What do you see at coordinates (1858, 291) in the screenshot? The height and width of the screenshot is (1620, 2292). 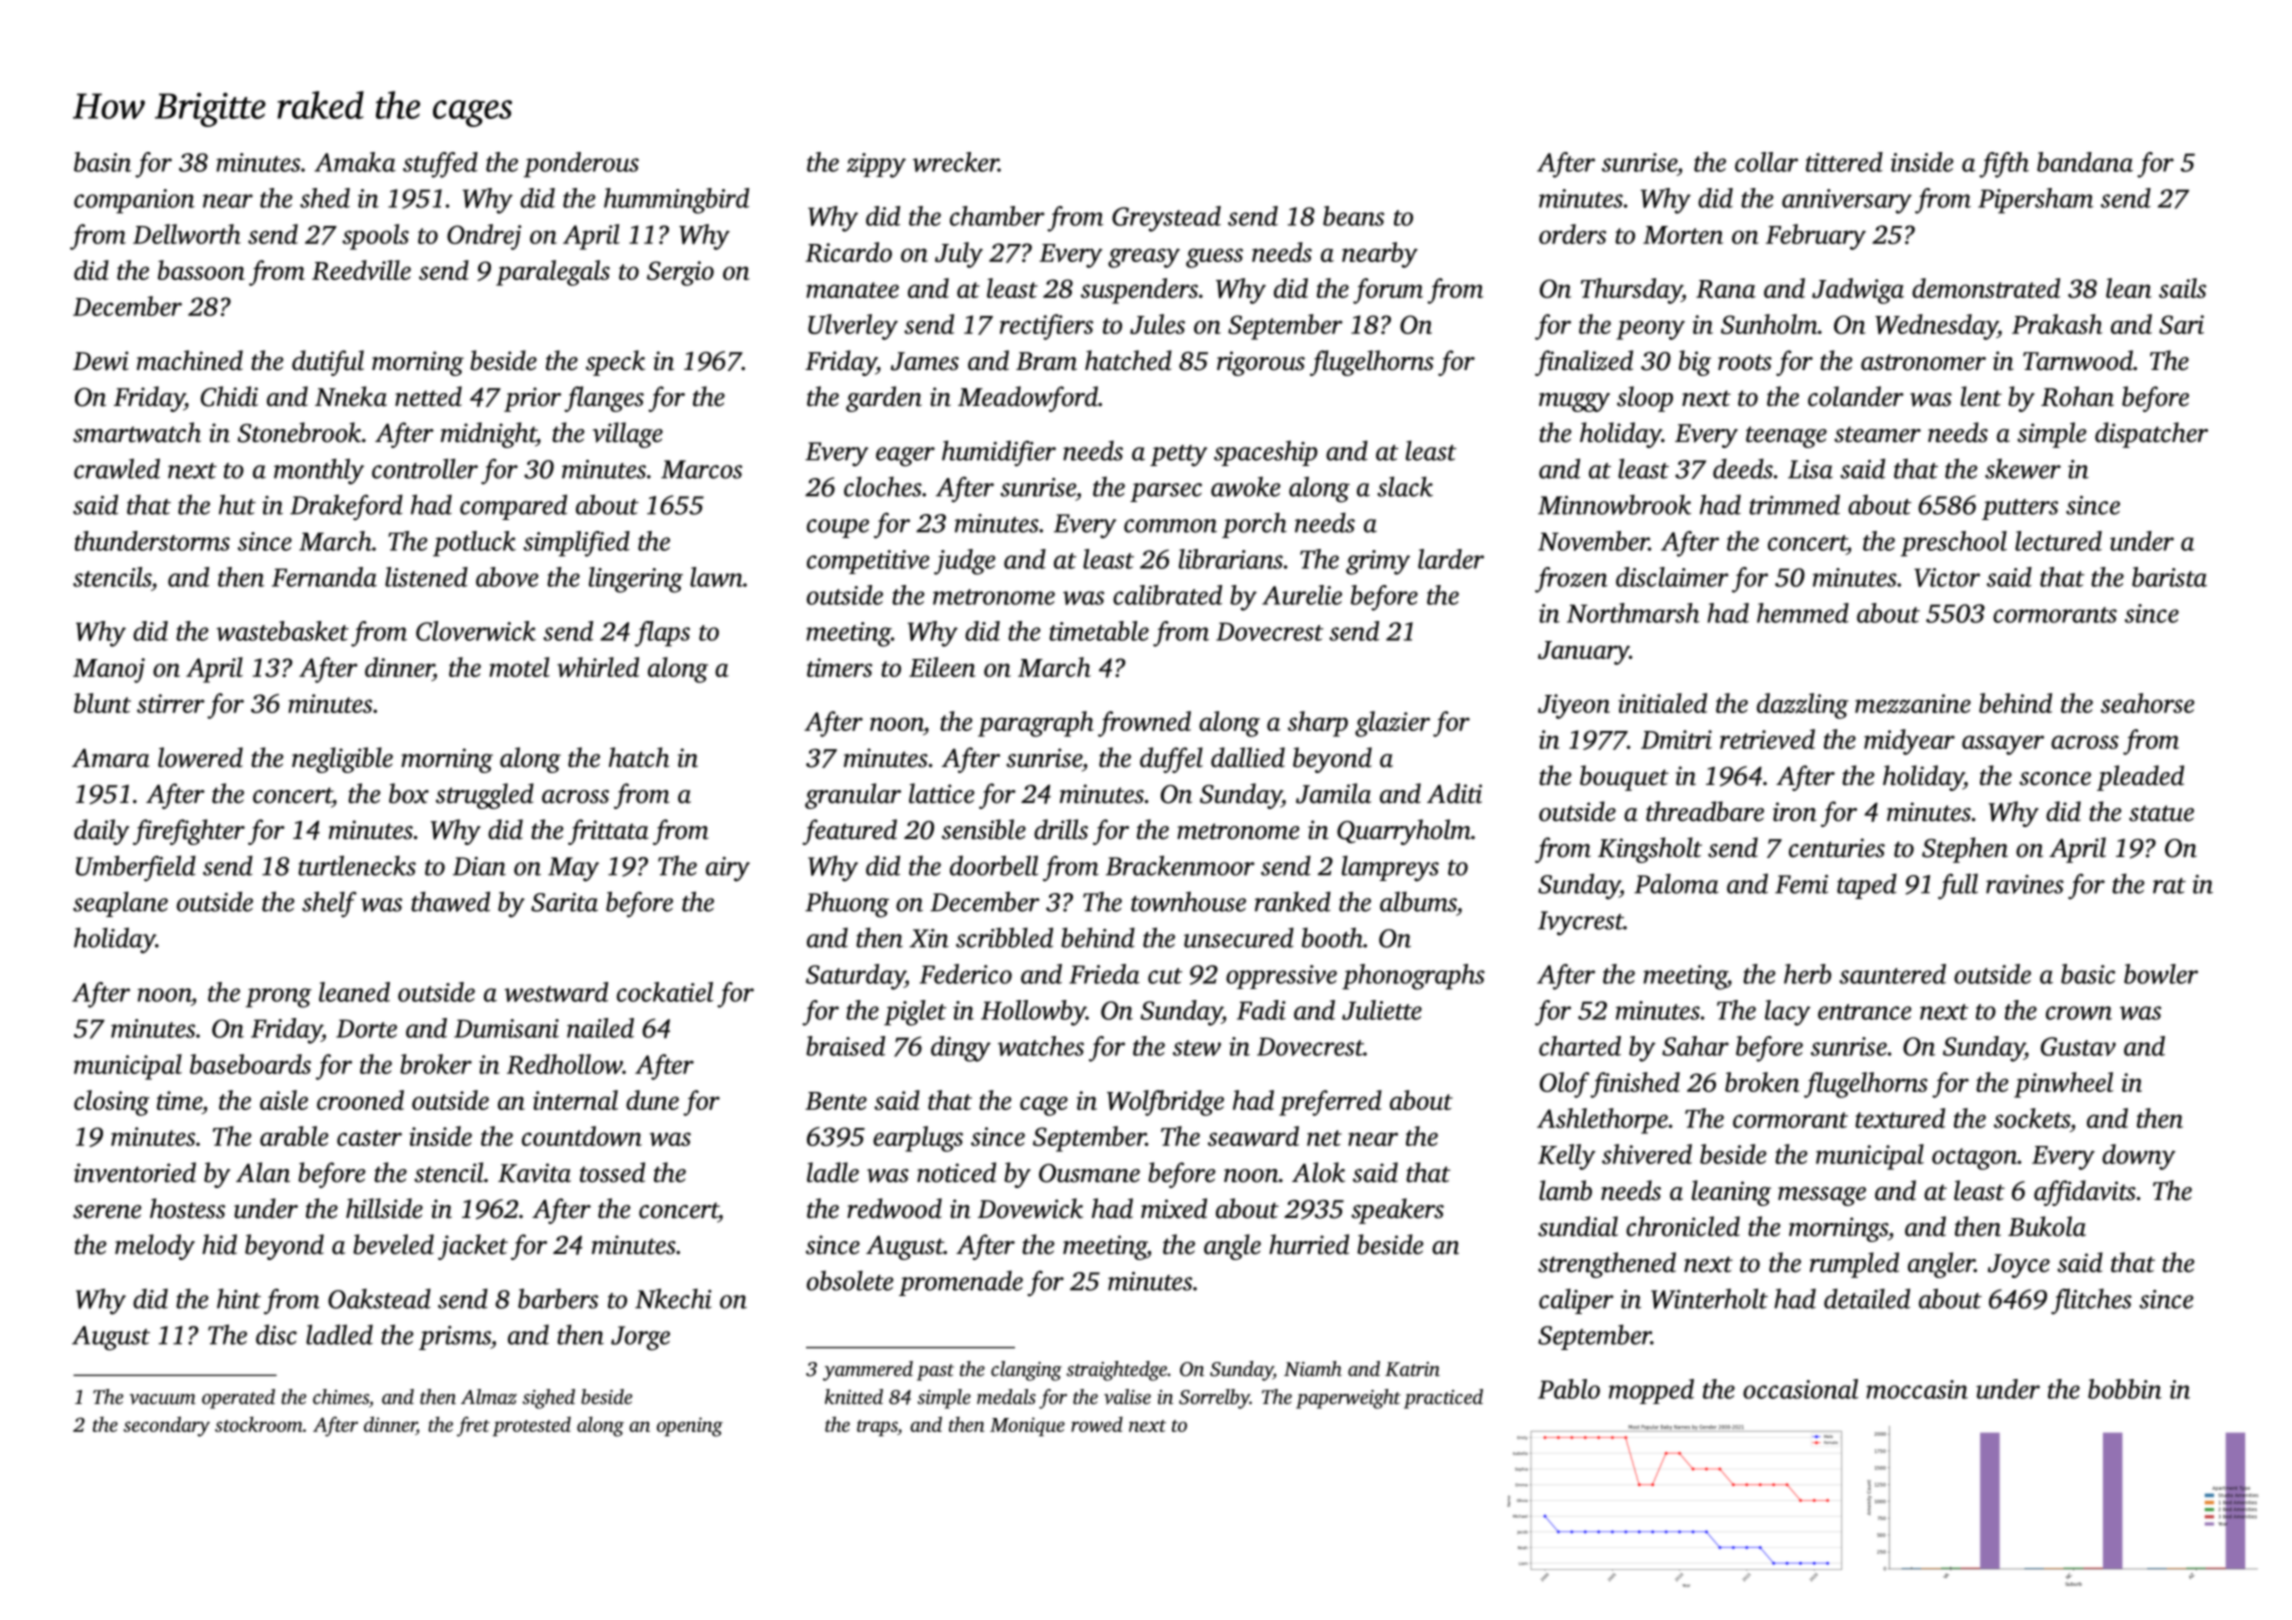 I see `Jadwiga` at bounding box center [1858, 291].
